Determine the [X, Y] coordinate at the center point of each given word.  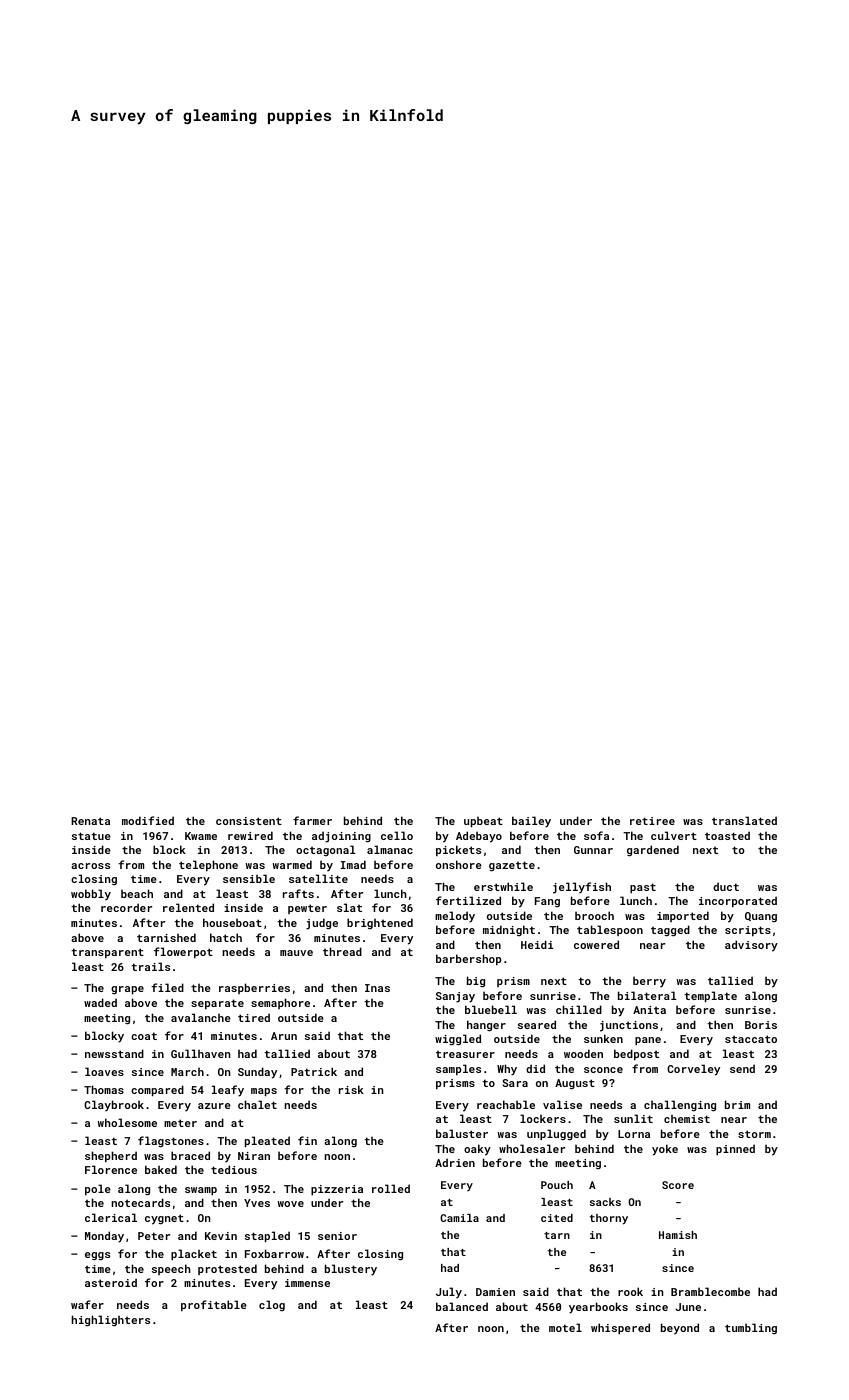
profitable [214, 1305]
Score [678, 1185]
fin [307, 1140]
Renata [90, 821]
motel [565, 1327]
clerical [111, 1217]
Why [507, 1070]
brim [737, 1104]
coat [144, 1036]
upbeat [483, 821]
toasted [727, 835]
